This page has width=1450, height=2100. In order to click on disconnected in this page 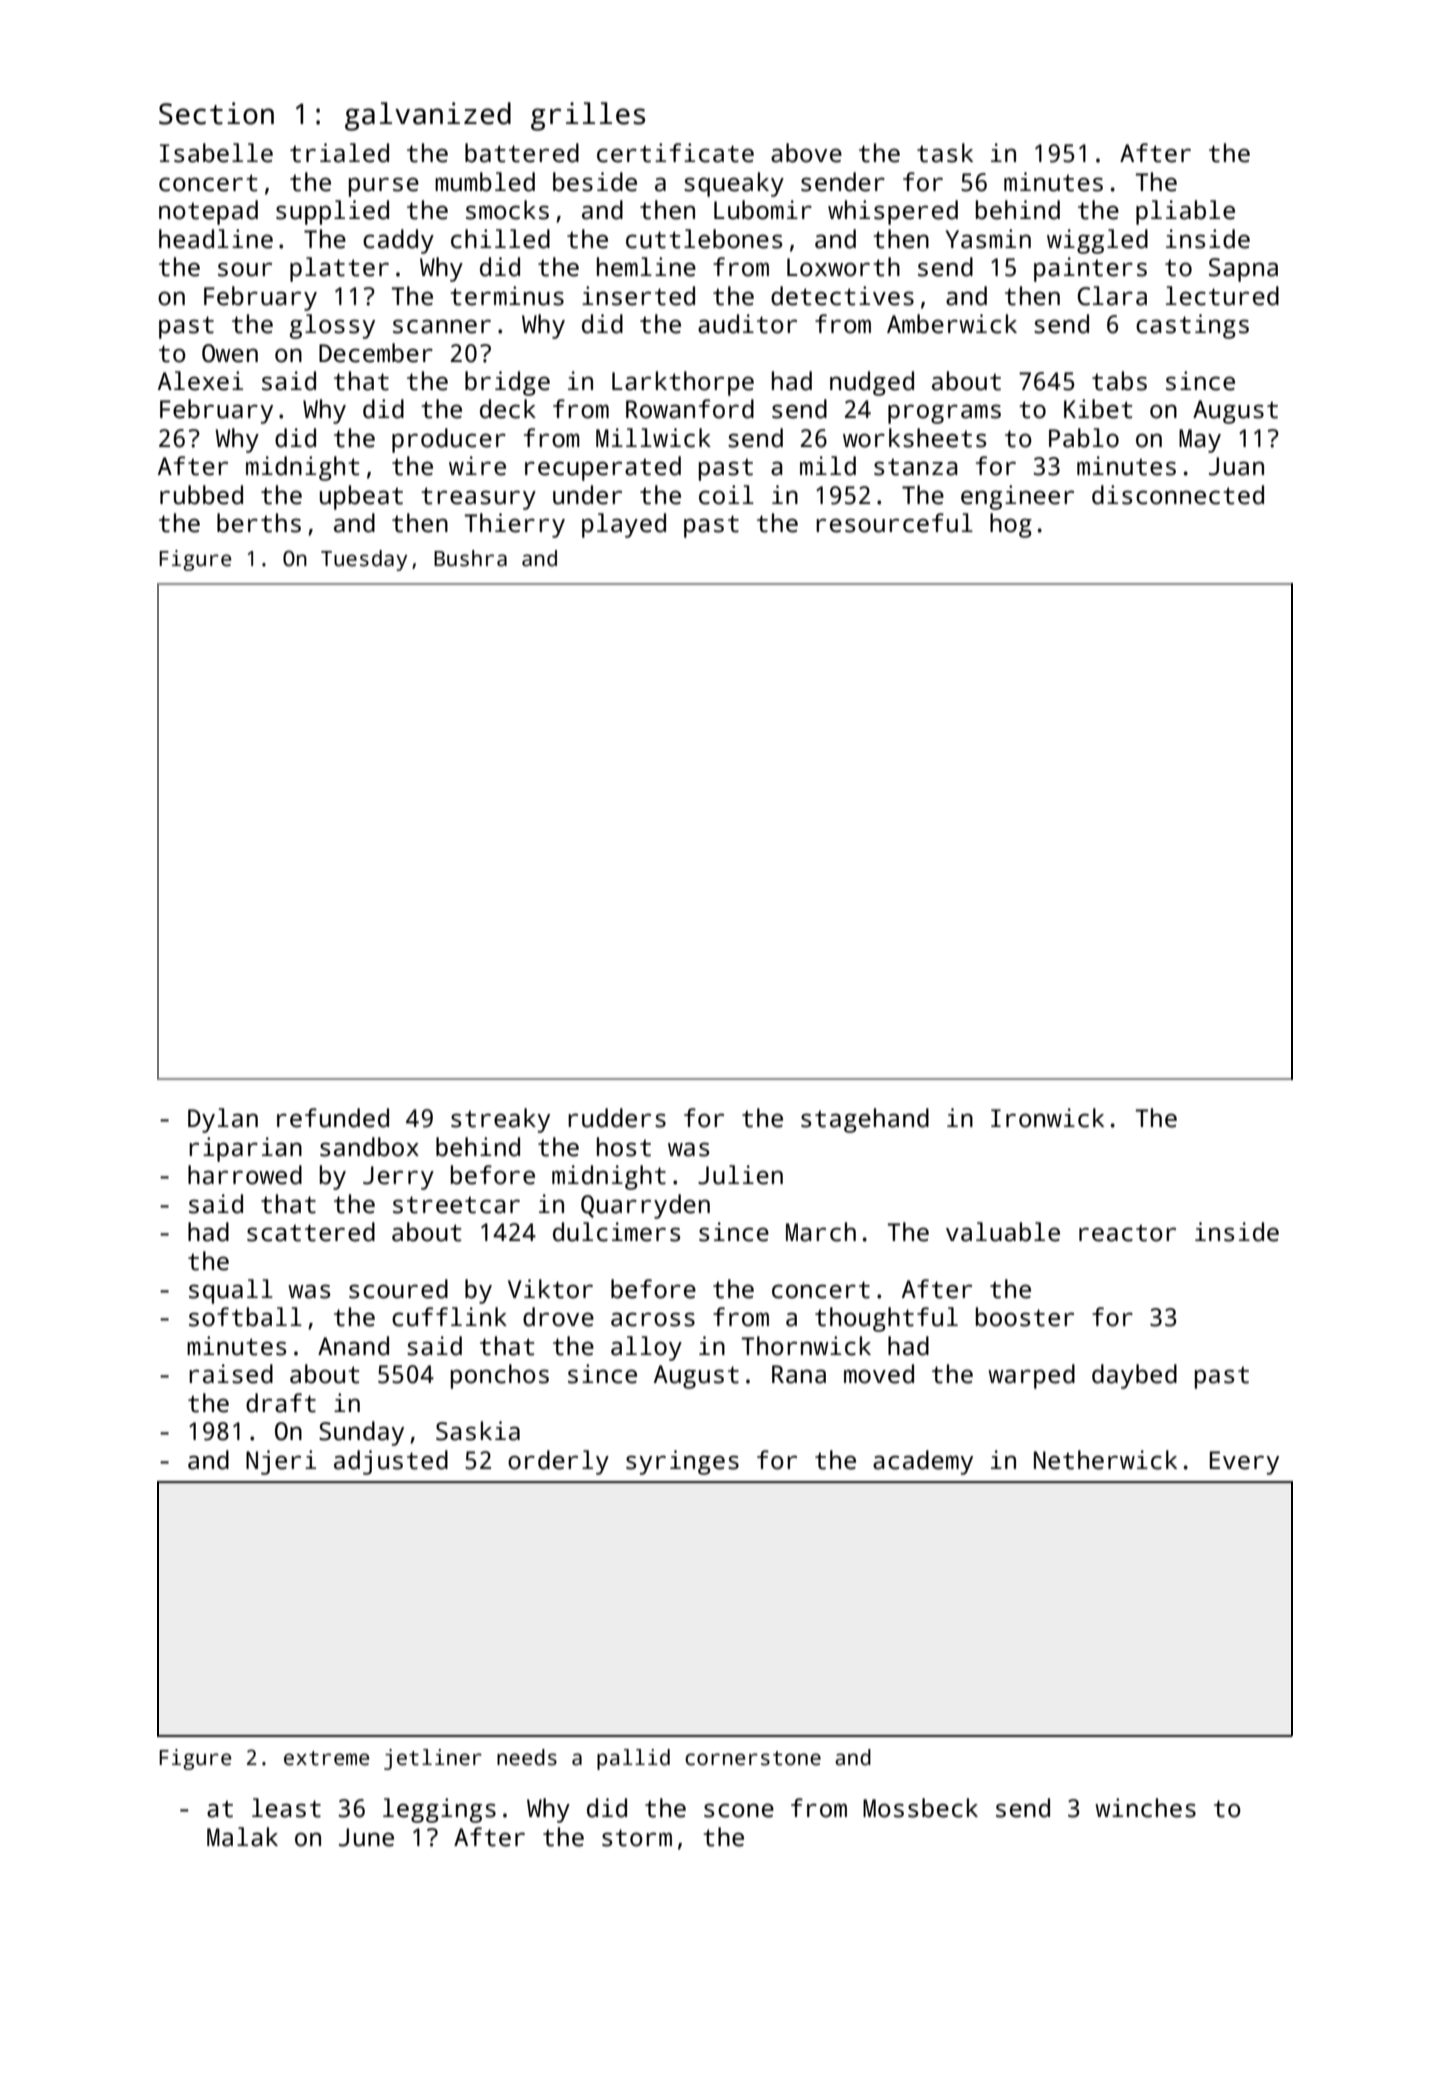, I will do `click(1178, 495)`.
